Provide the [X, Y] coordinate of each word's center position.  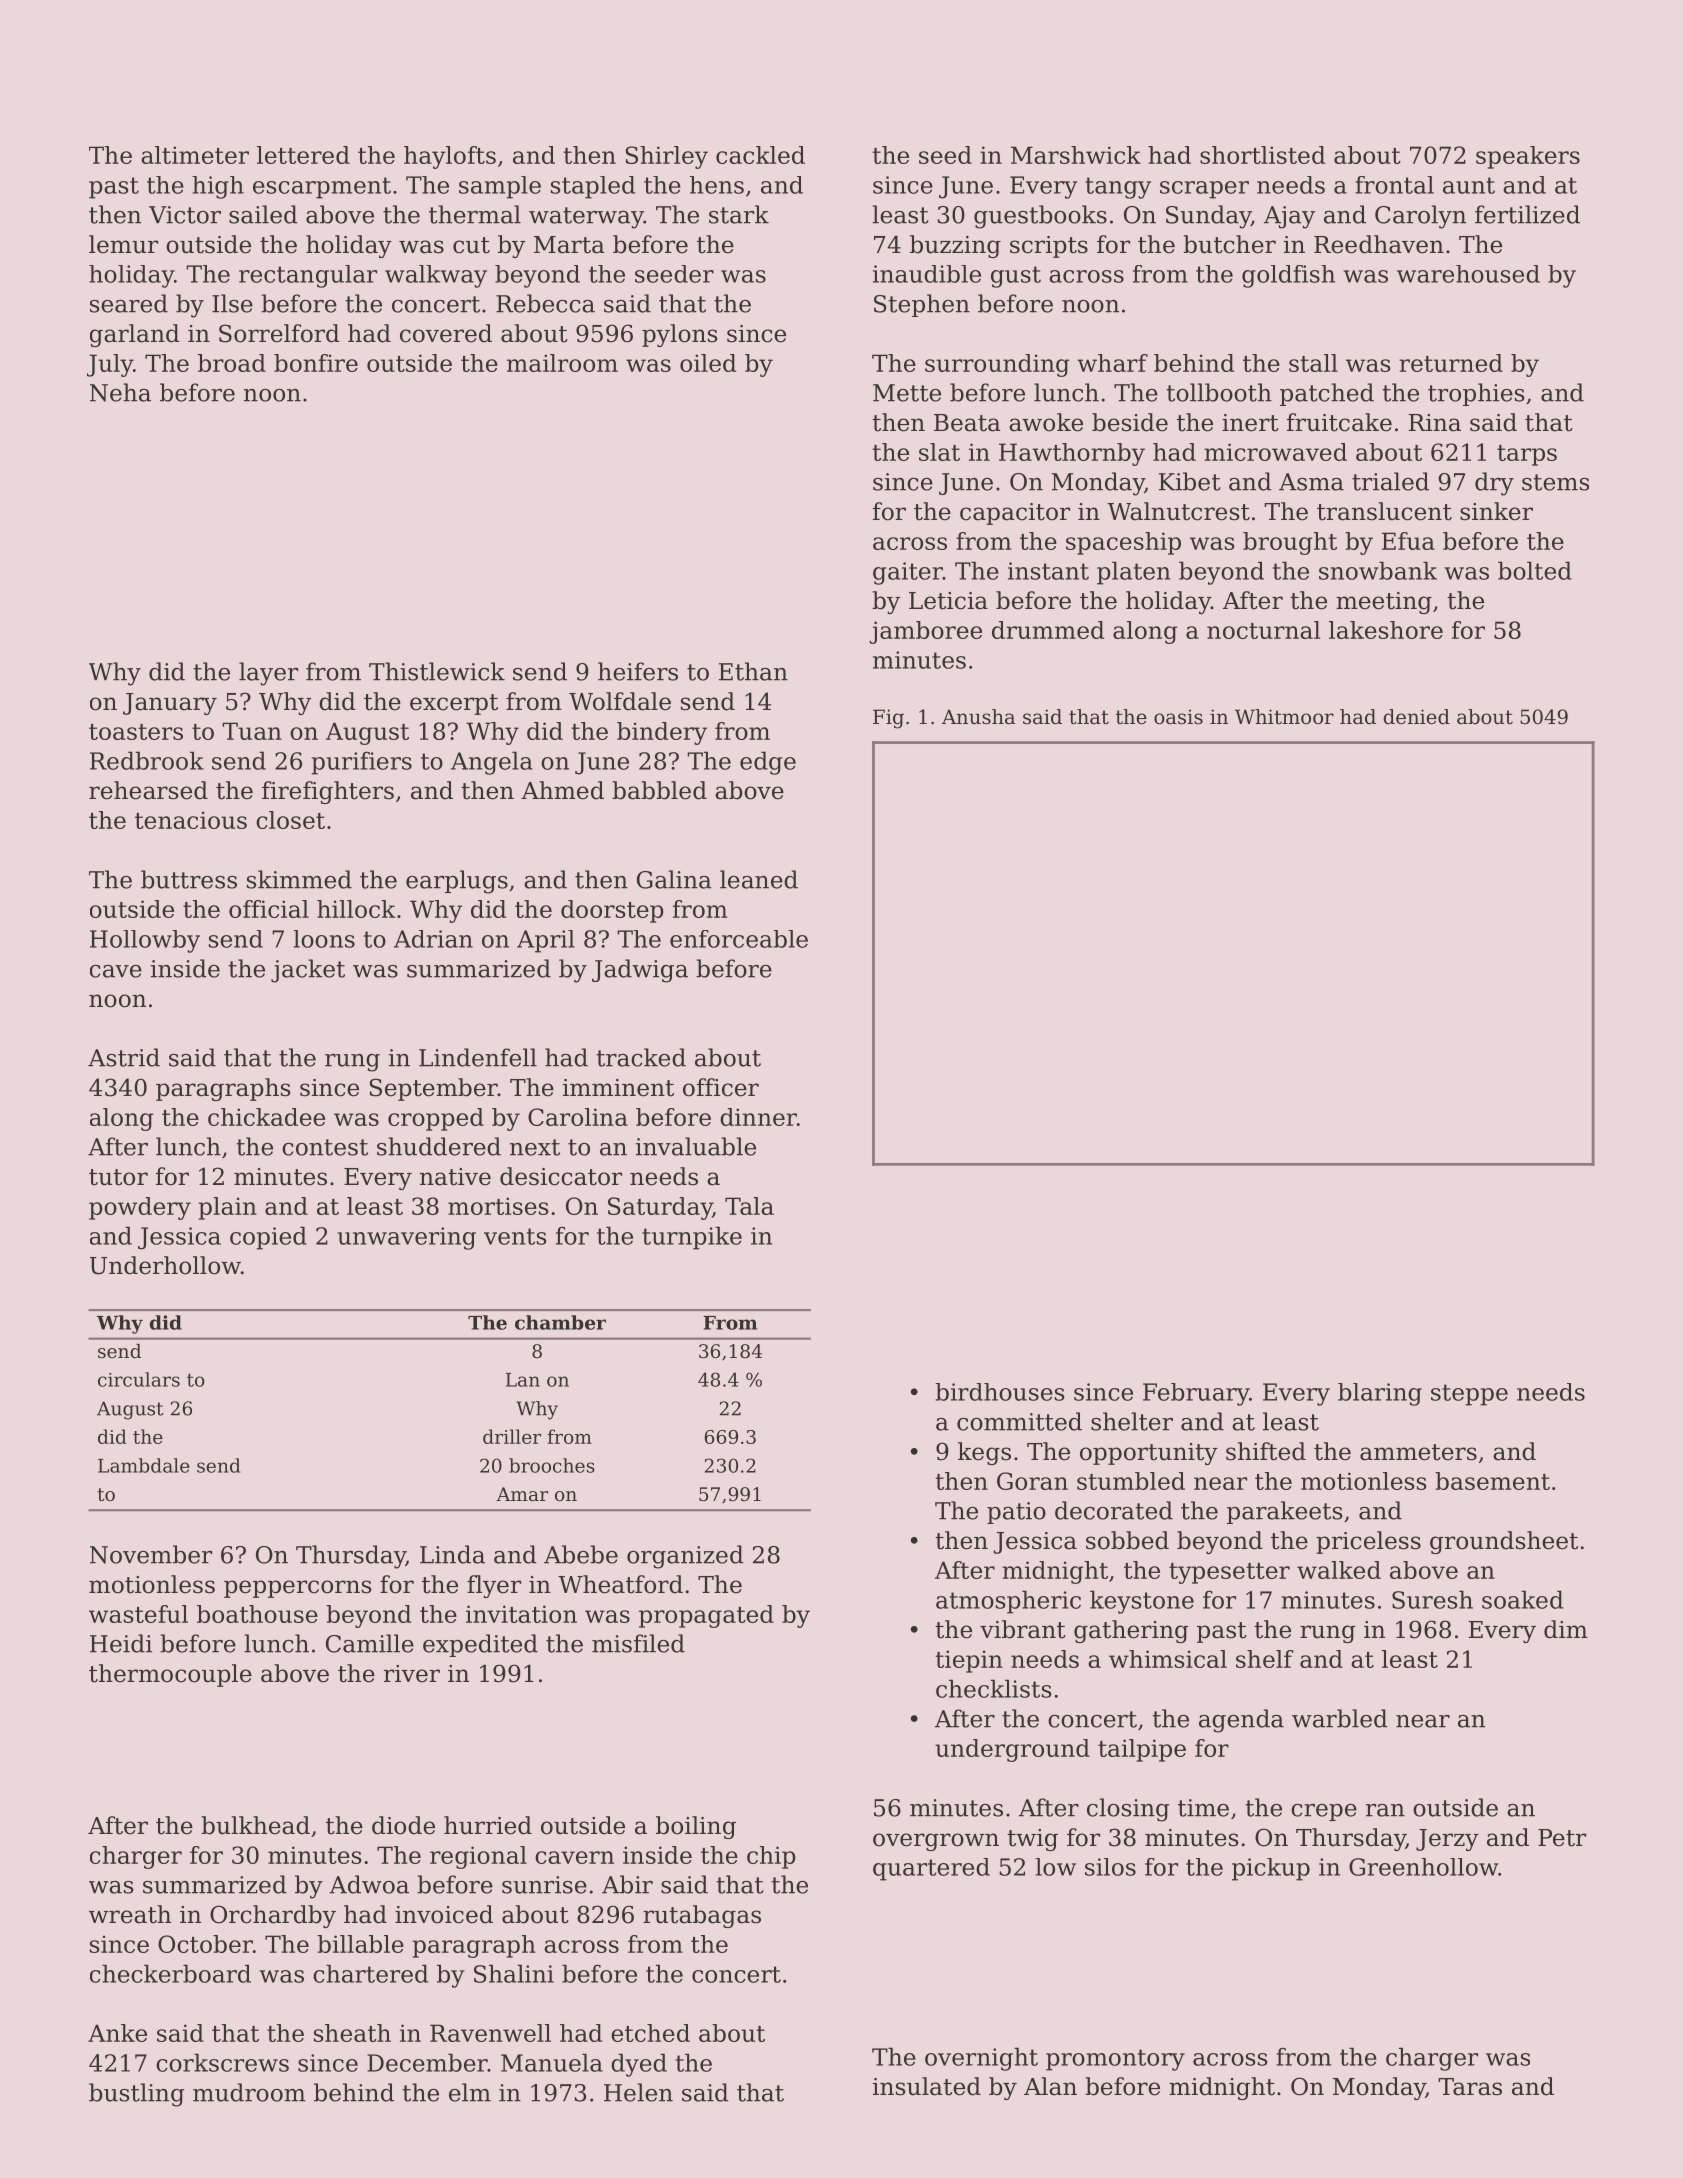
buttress [189, 879]
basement [1492, 1481]
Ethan [753, 671]
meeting [1384, 603]
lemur [123, 244]
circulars [139, 1379]
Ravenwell [490, 2033]
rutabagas [702, 1916]
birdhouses [1000, 1392]
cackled [760, 155]
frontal [1394, 185]
